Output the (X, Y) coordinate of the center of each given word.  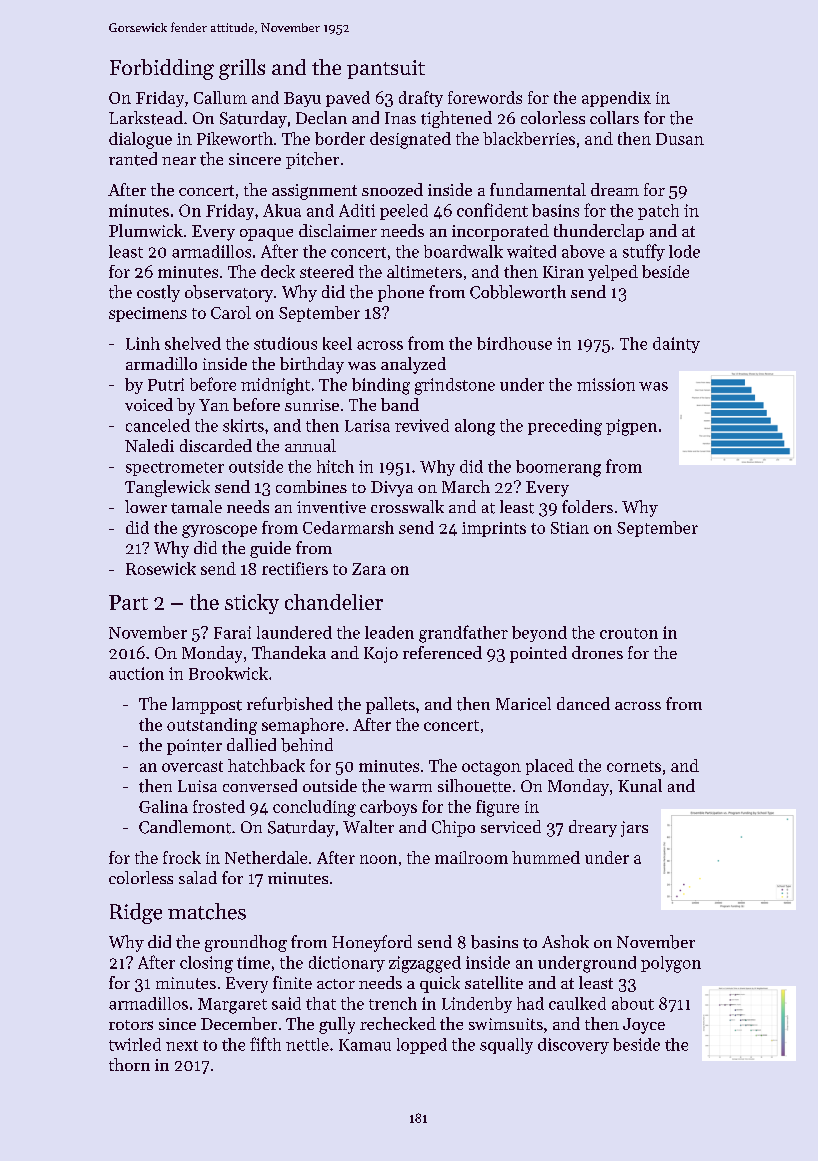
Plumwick (146, 230)
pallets (390, 705)
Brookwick (228, 673)
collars (614, 117)
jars (634, 829)
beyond (539, 634)
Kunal (640, 785)
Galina (163, 806)
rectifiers (295, 568)
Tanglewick (167, 488)
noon (378, 859)
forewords (485, 97)
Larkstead (146, 118)
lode (684, 251)
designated (410, 140)
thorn (129, 1064)
